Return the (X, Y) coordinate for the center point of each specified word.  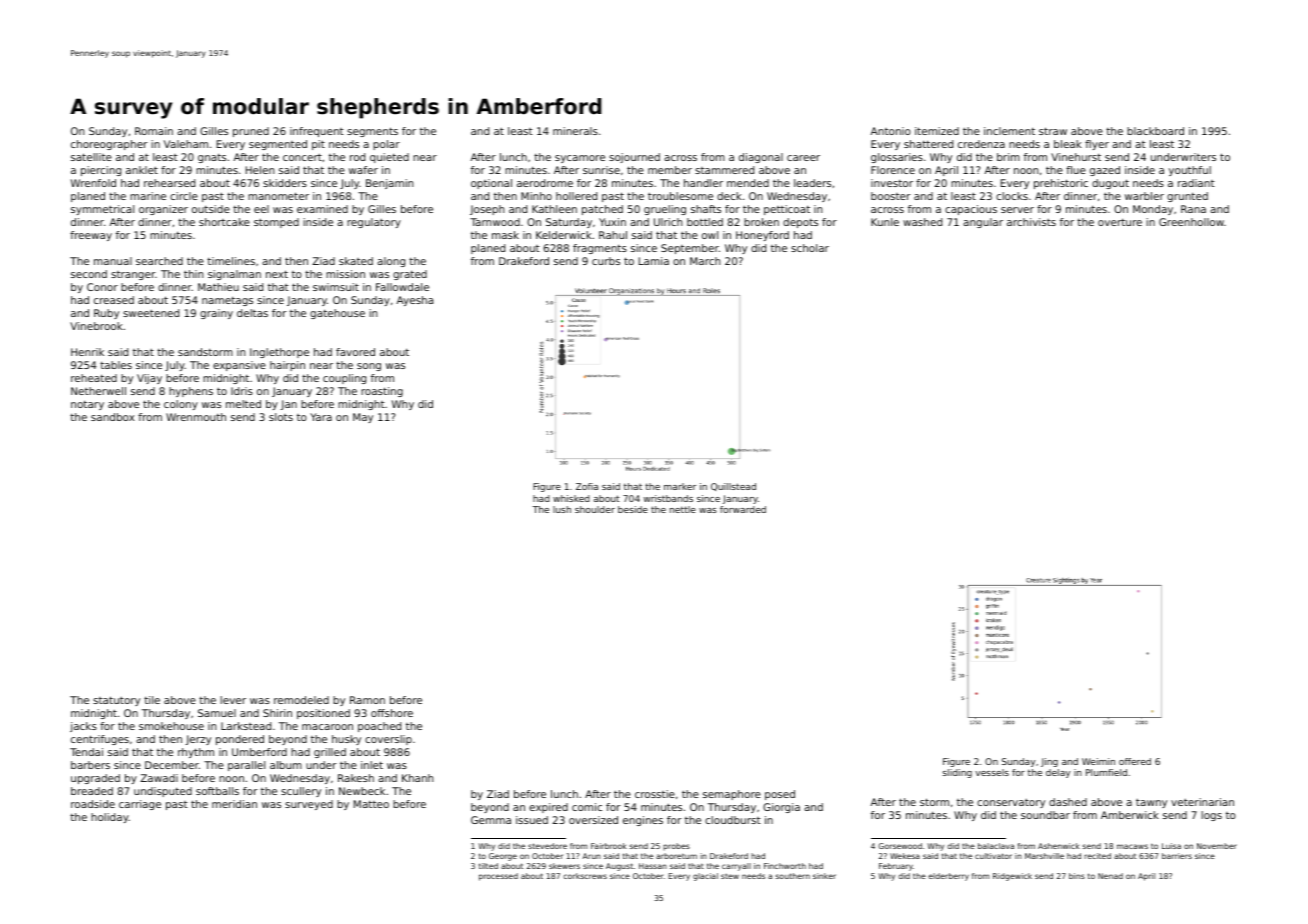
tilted (488, 866)
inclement (1009, 131)
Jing (1049, 762)
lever (233, 700)
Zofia (587, 486)
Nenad (1110, 876)
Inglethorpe (279, 353)
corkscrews (585, 876)
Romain (154, 131)
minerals (575, 131)
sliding (957, 773)
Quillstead (733, 487)
